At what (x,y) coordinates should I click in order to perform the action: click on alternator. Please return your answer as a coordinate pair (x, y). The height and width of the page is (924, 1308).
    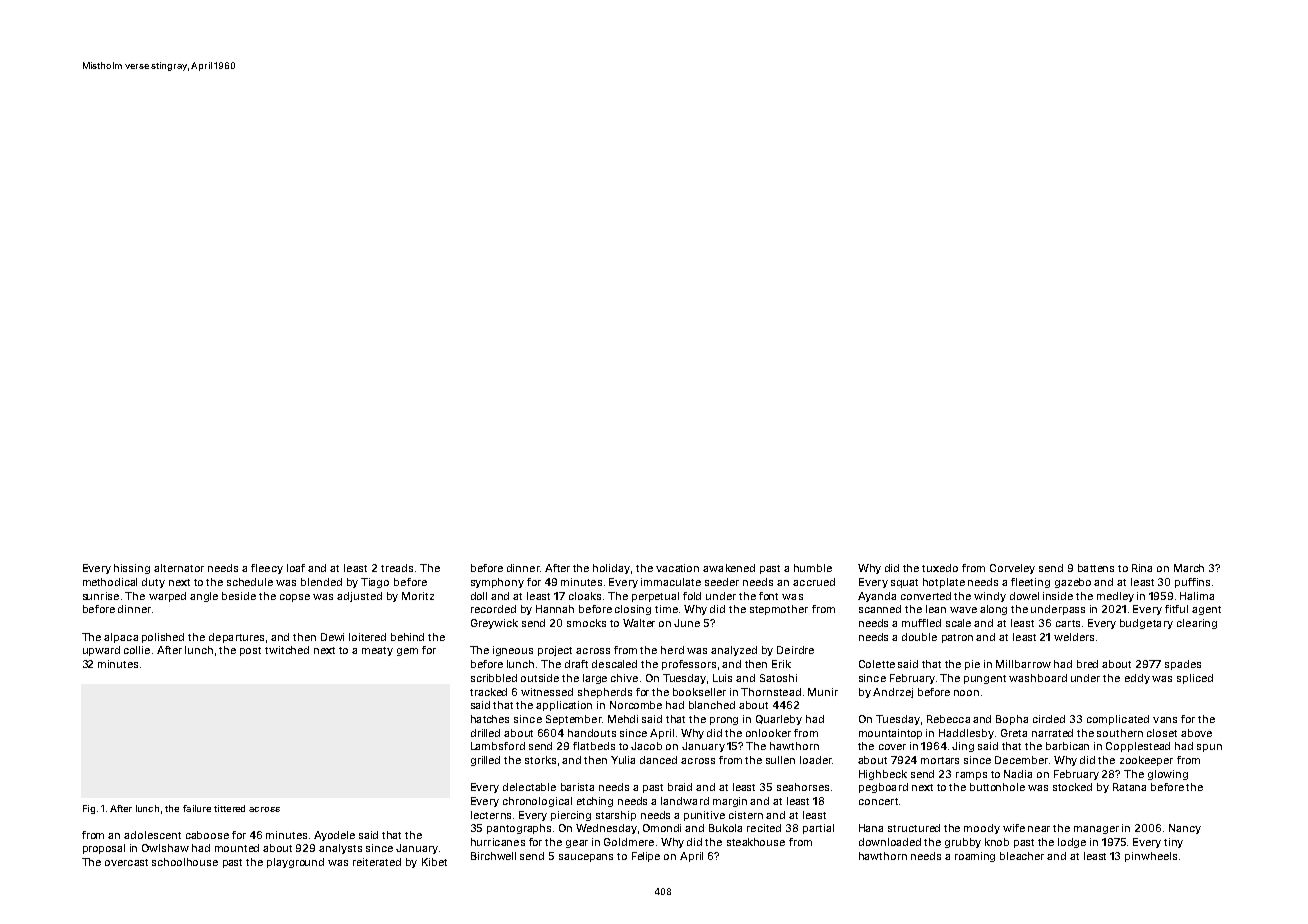
    Looking at the image, I should click on (179, 568).
